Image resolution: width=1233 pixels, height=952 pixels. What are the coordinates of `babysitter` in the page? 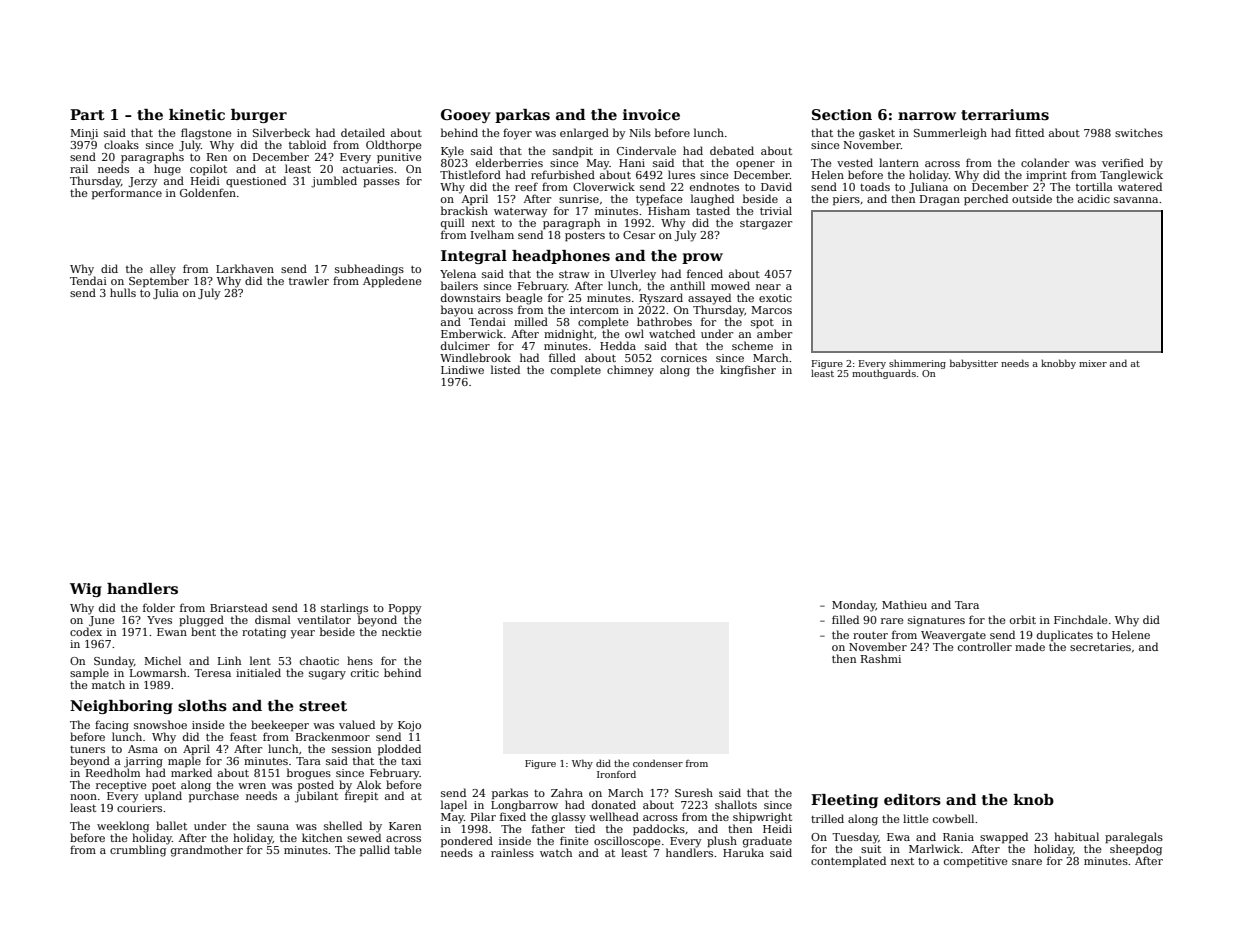 It's located at (974, 364).
